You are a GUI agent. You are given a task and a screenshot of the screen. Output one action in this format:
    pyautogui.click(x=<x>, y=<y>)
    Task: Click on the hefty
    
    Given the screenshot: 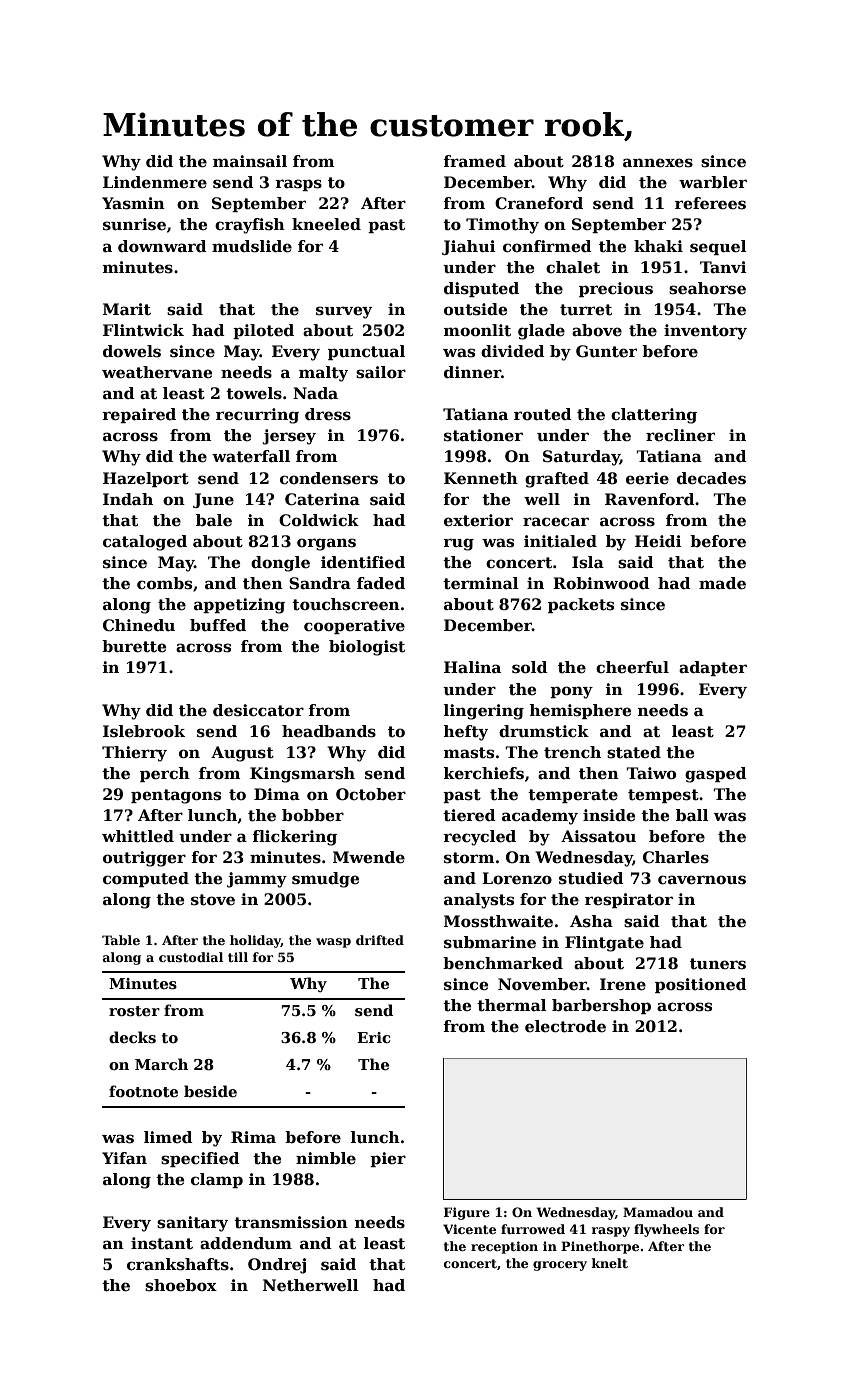 What is the action you would take?
    pyautogui.click(x=465, y=733)
